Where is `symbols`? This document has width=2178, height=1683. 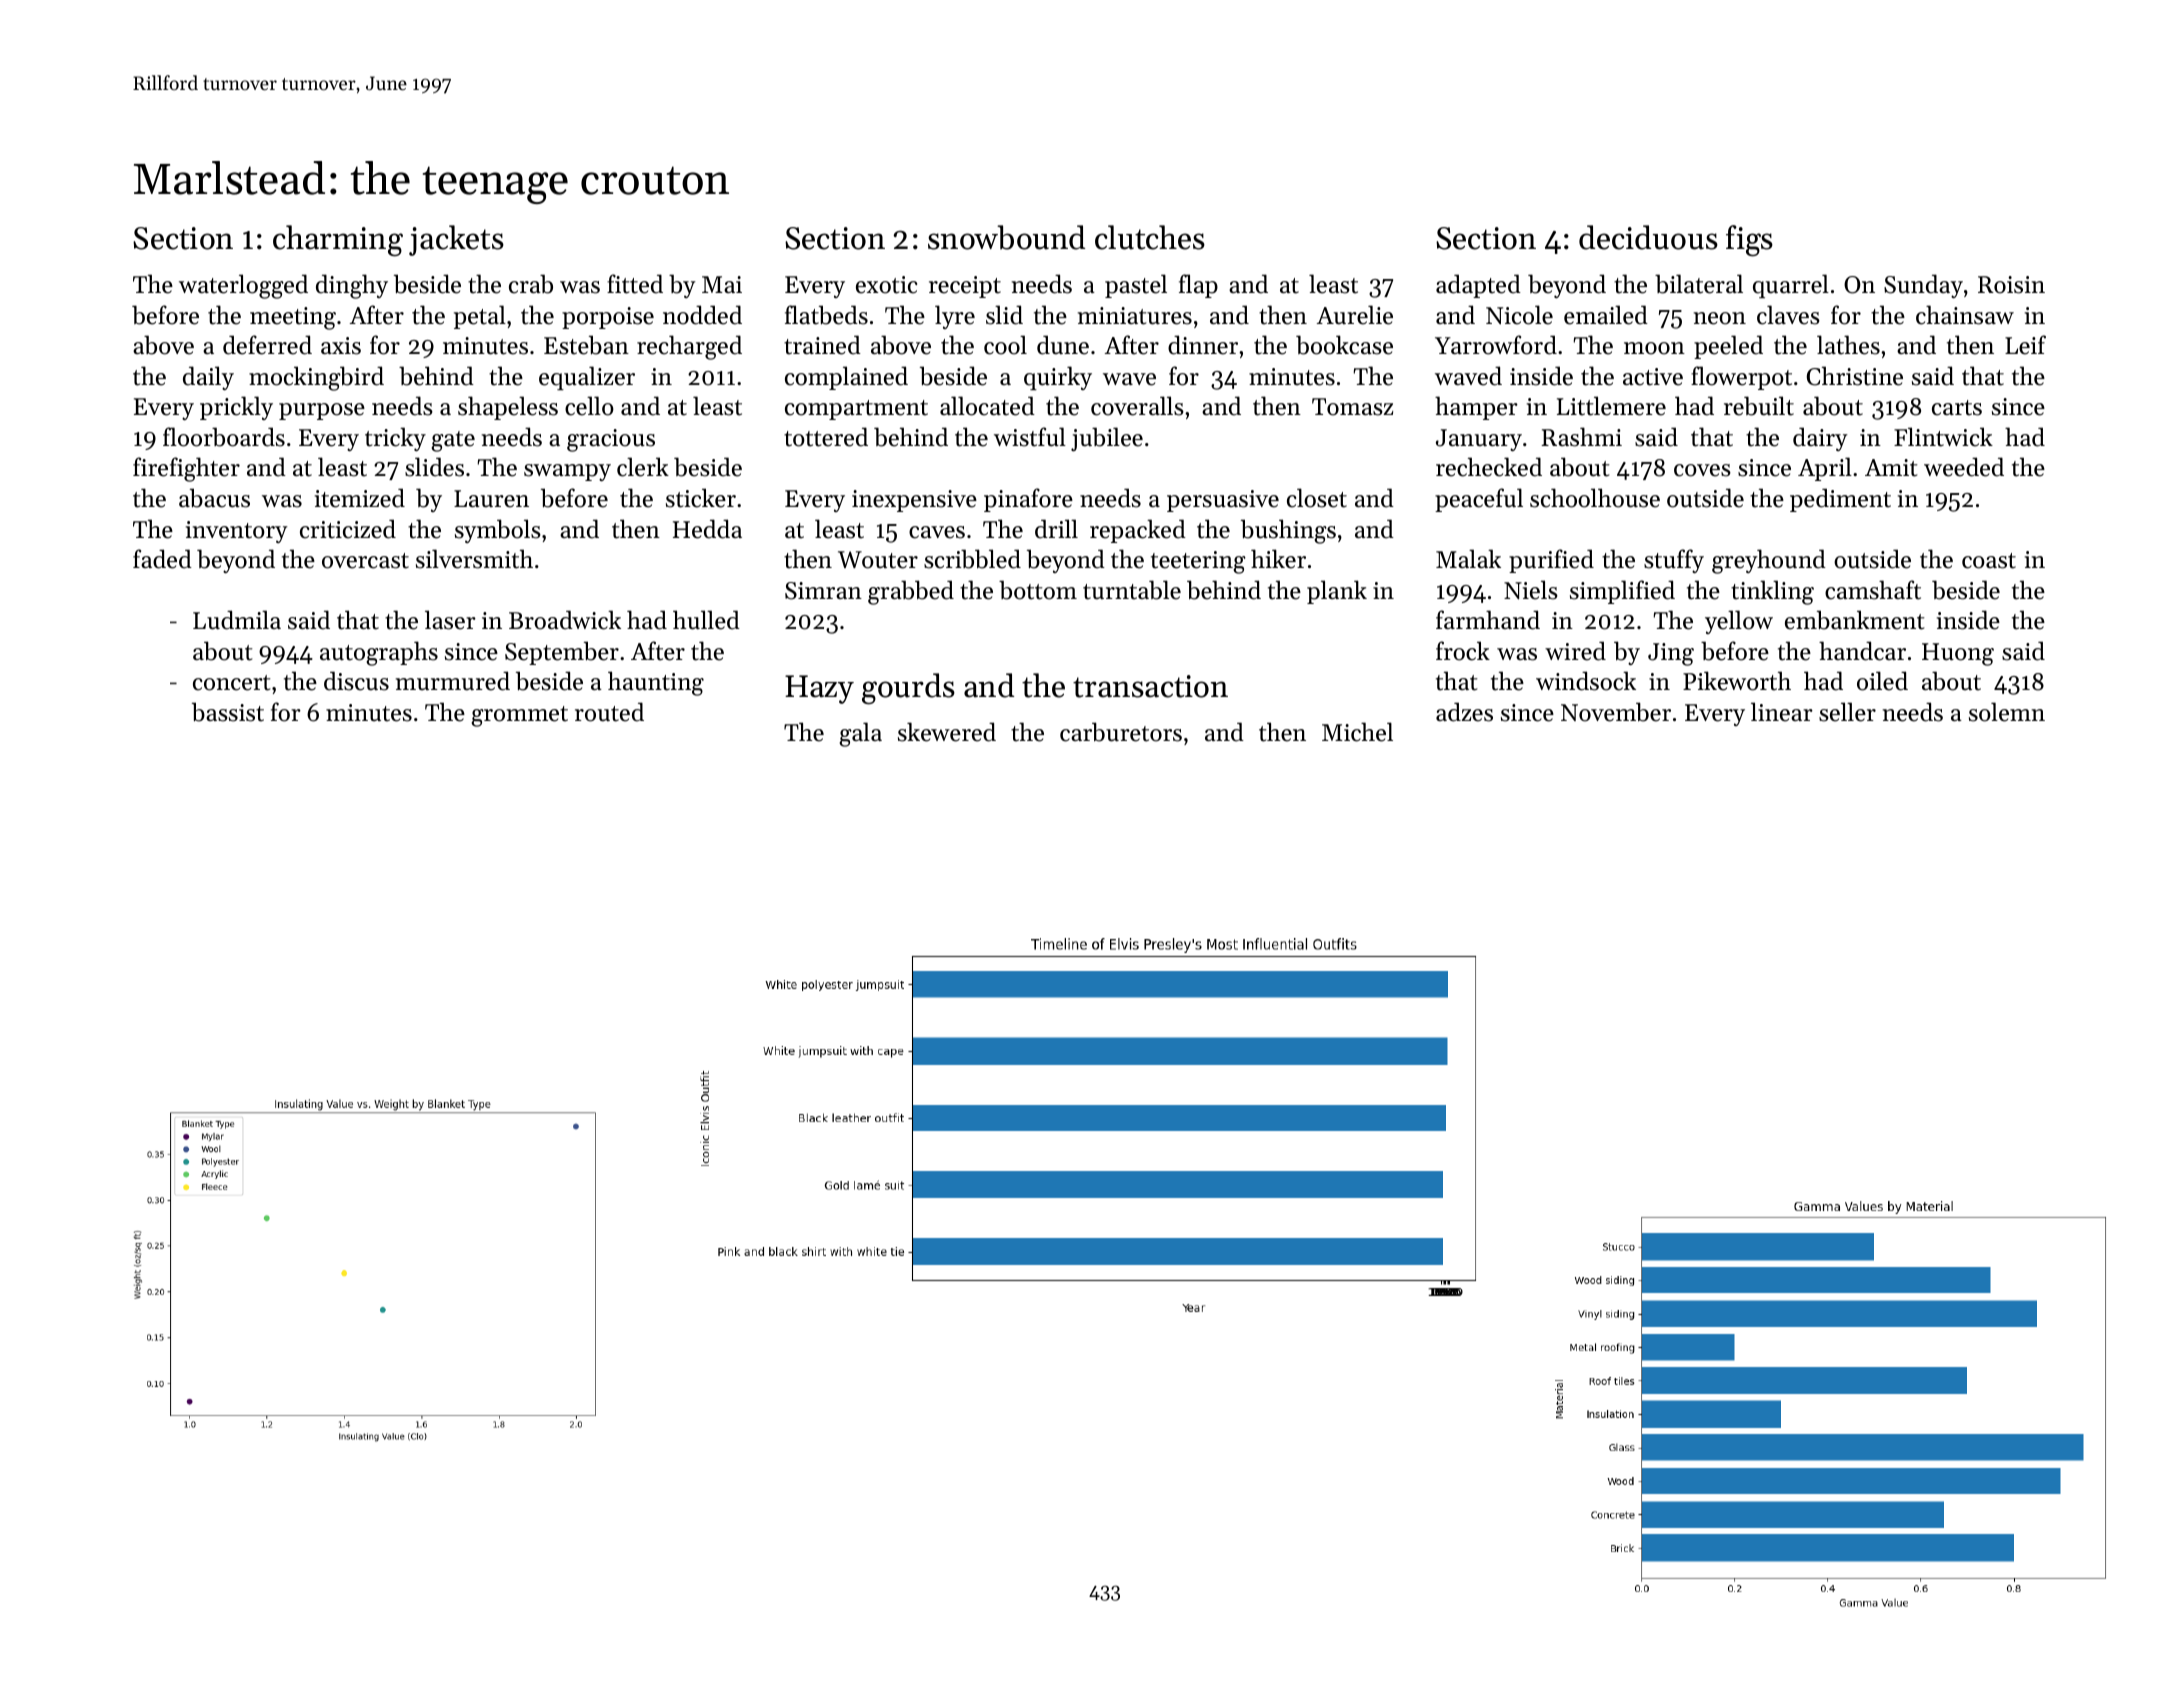 symbols is located at coordinates (498, 531).
